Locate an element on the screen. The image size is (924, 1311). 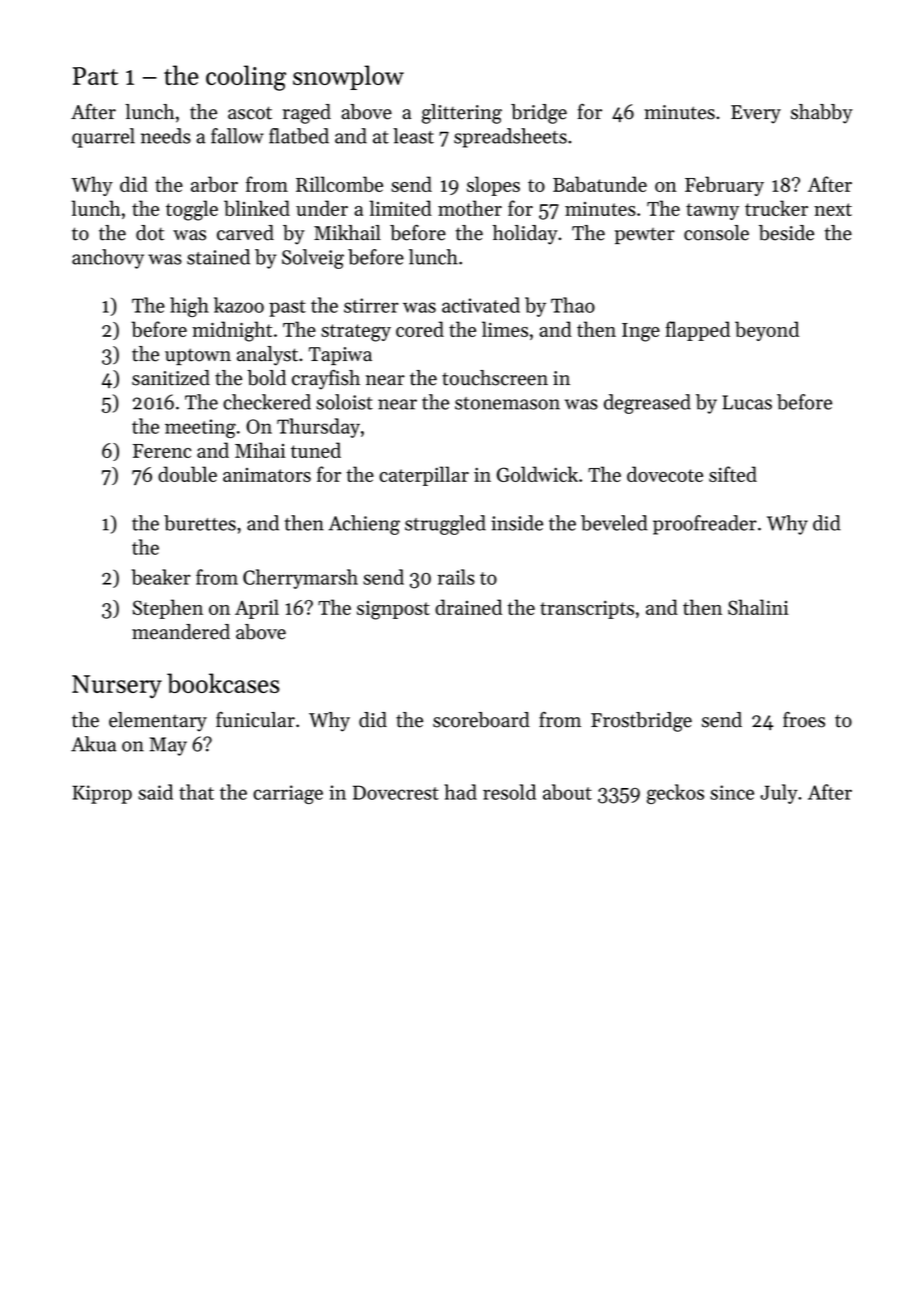
needs is located at coordinates (166, 136).
